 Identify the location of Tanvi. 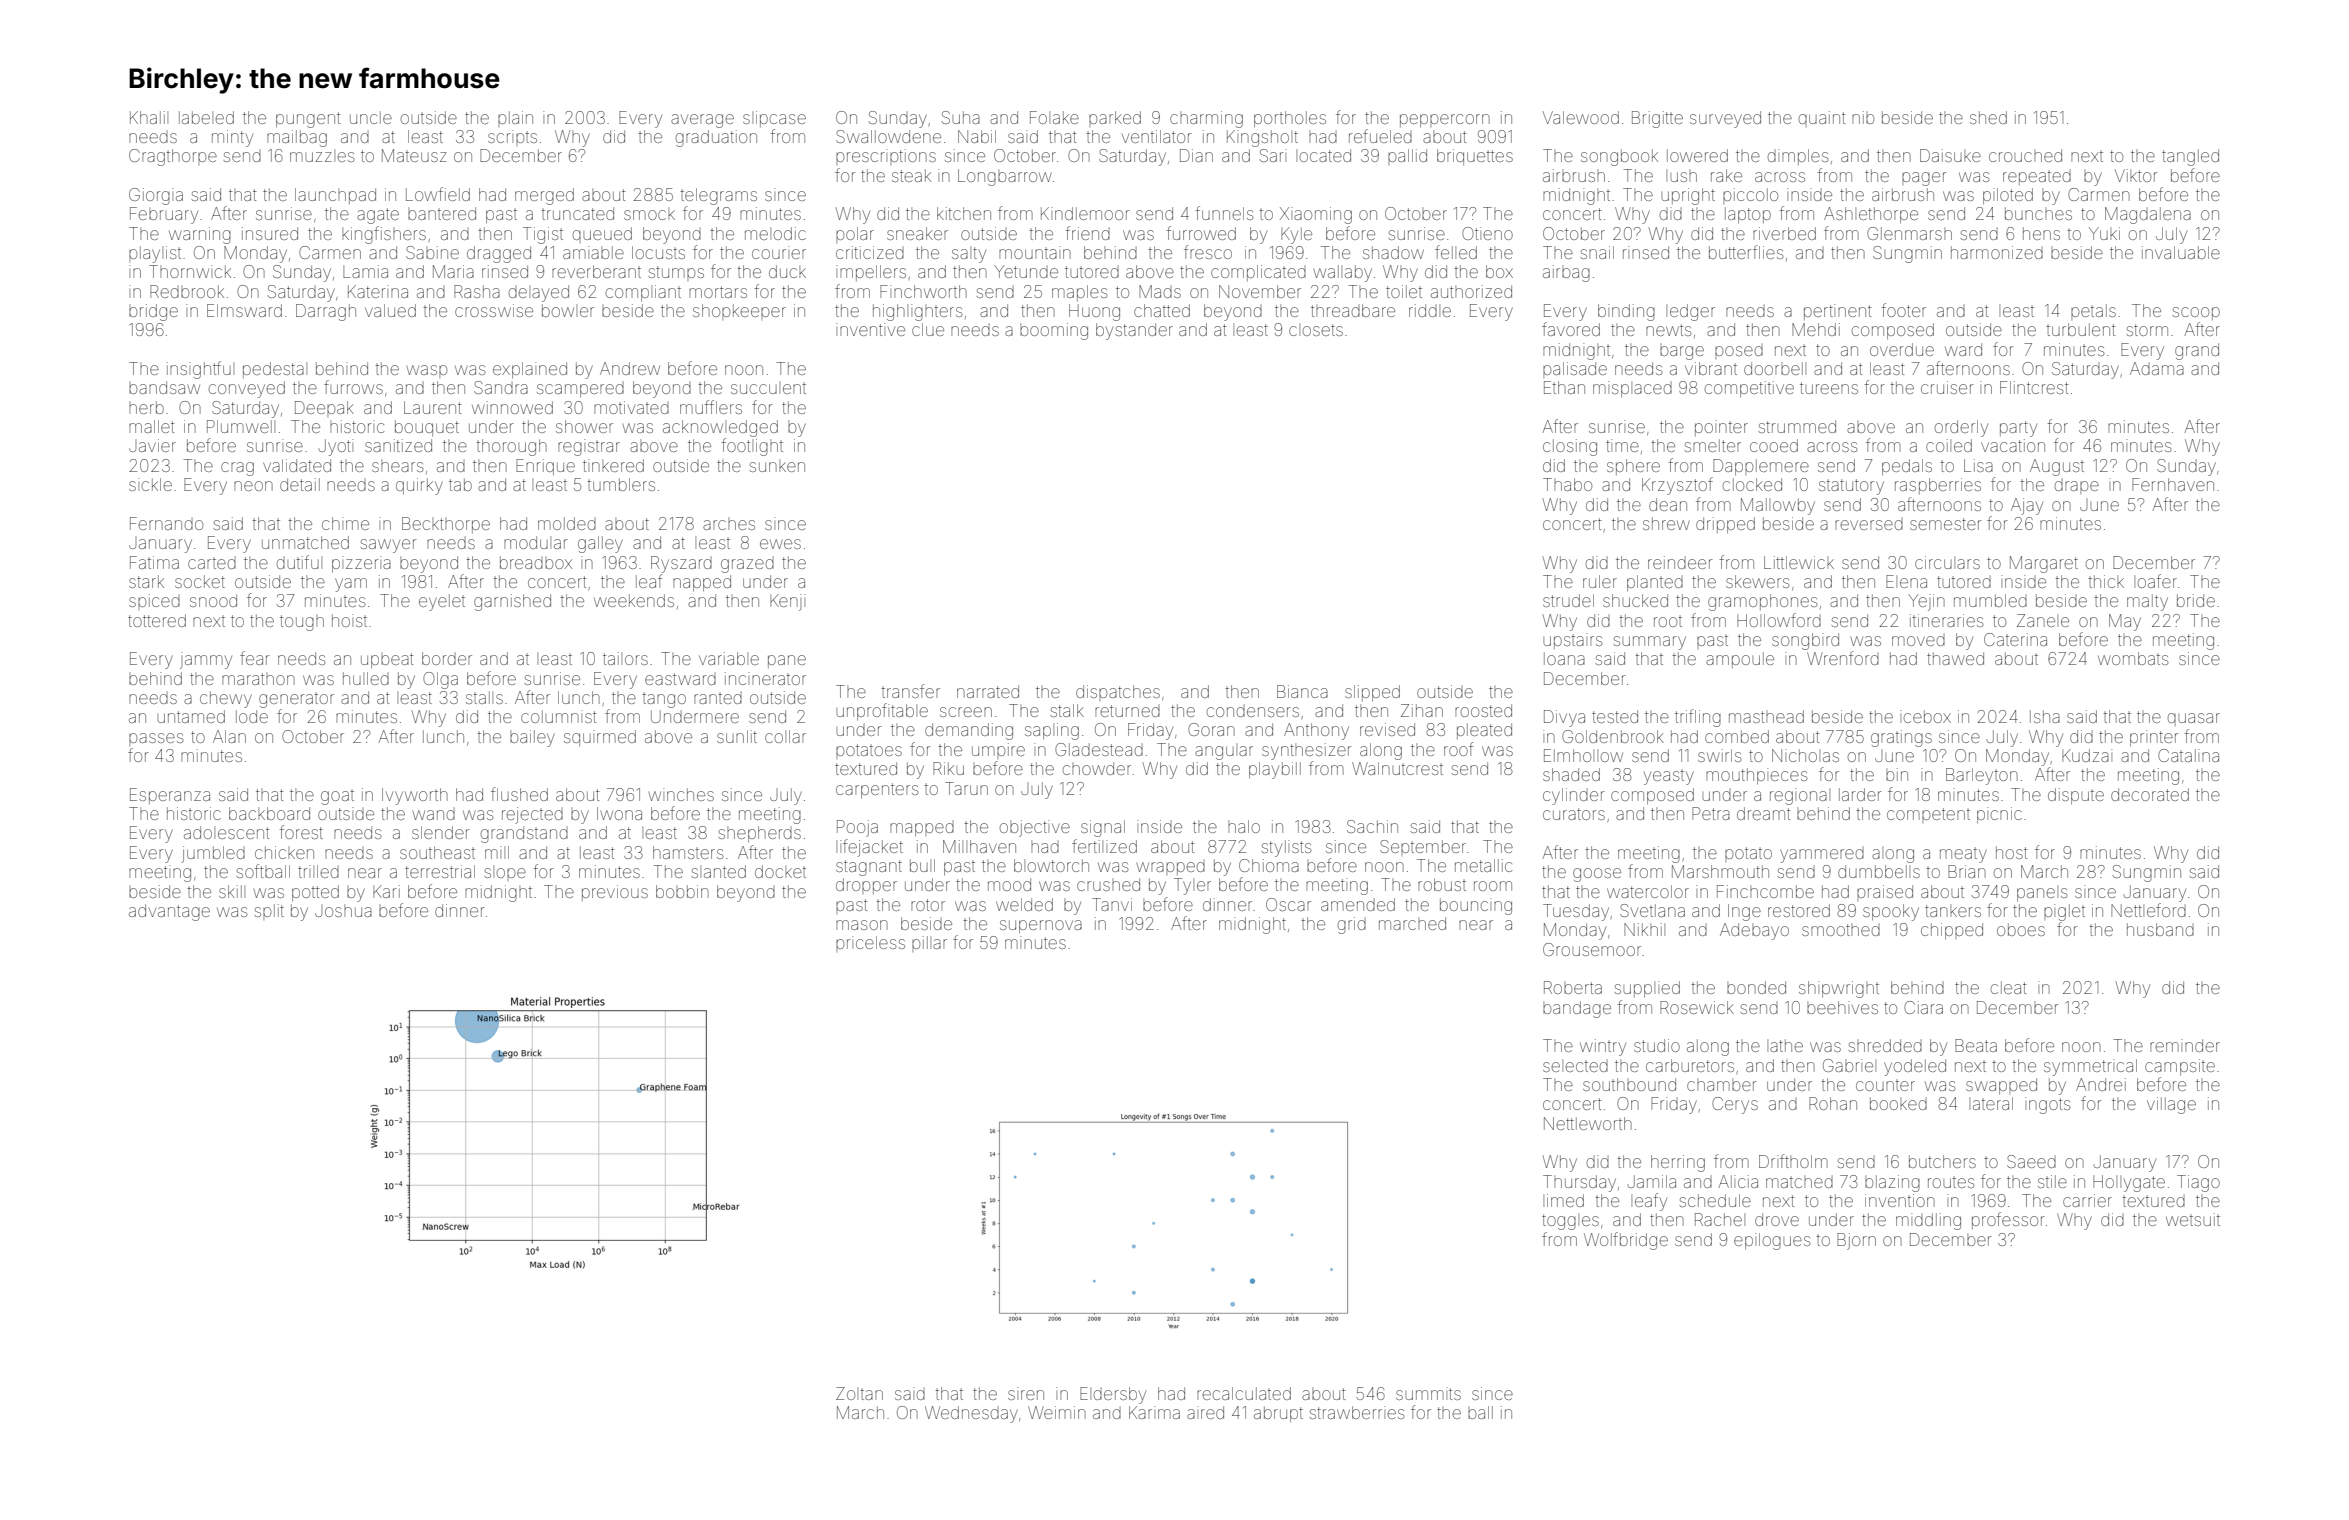
(1112, 904).
